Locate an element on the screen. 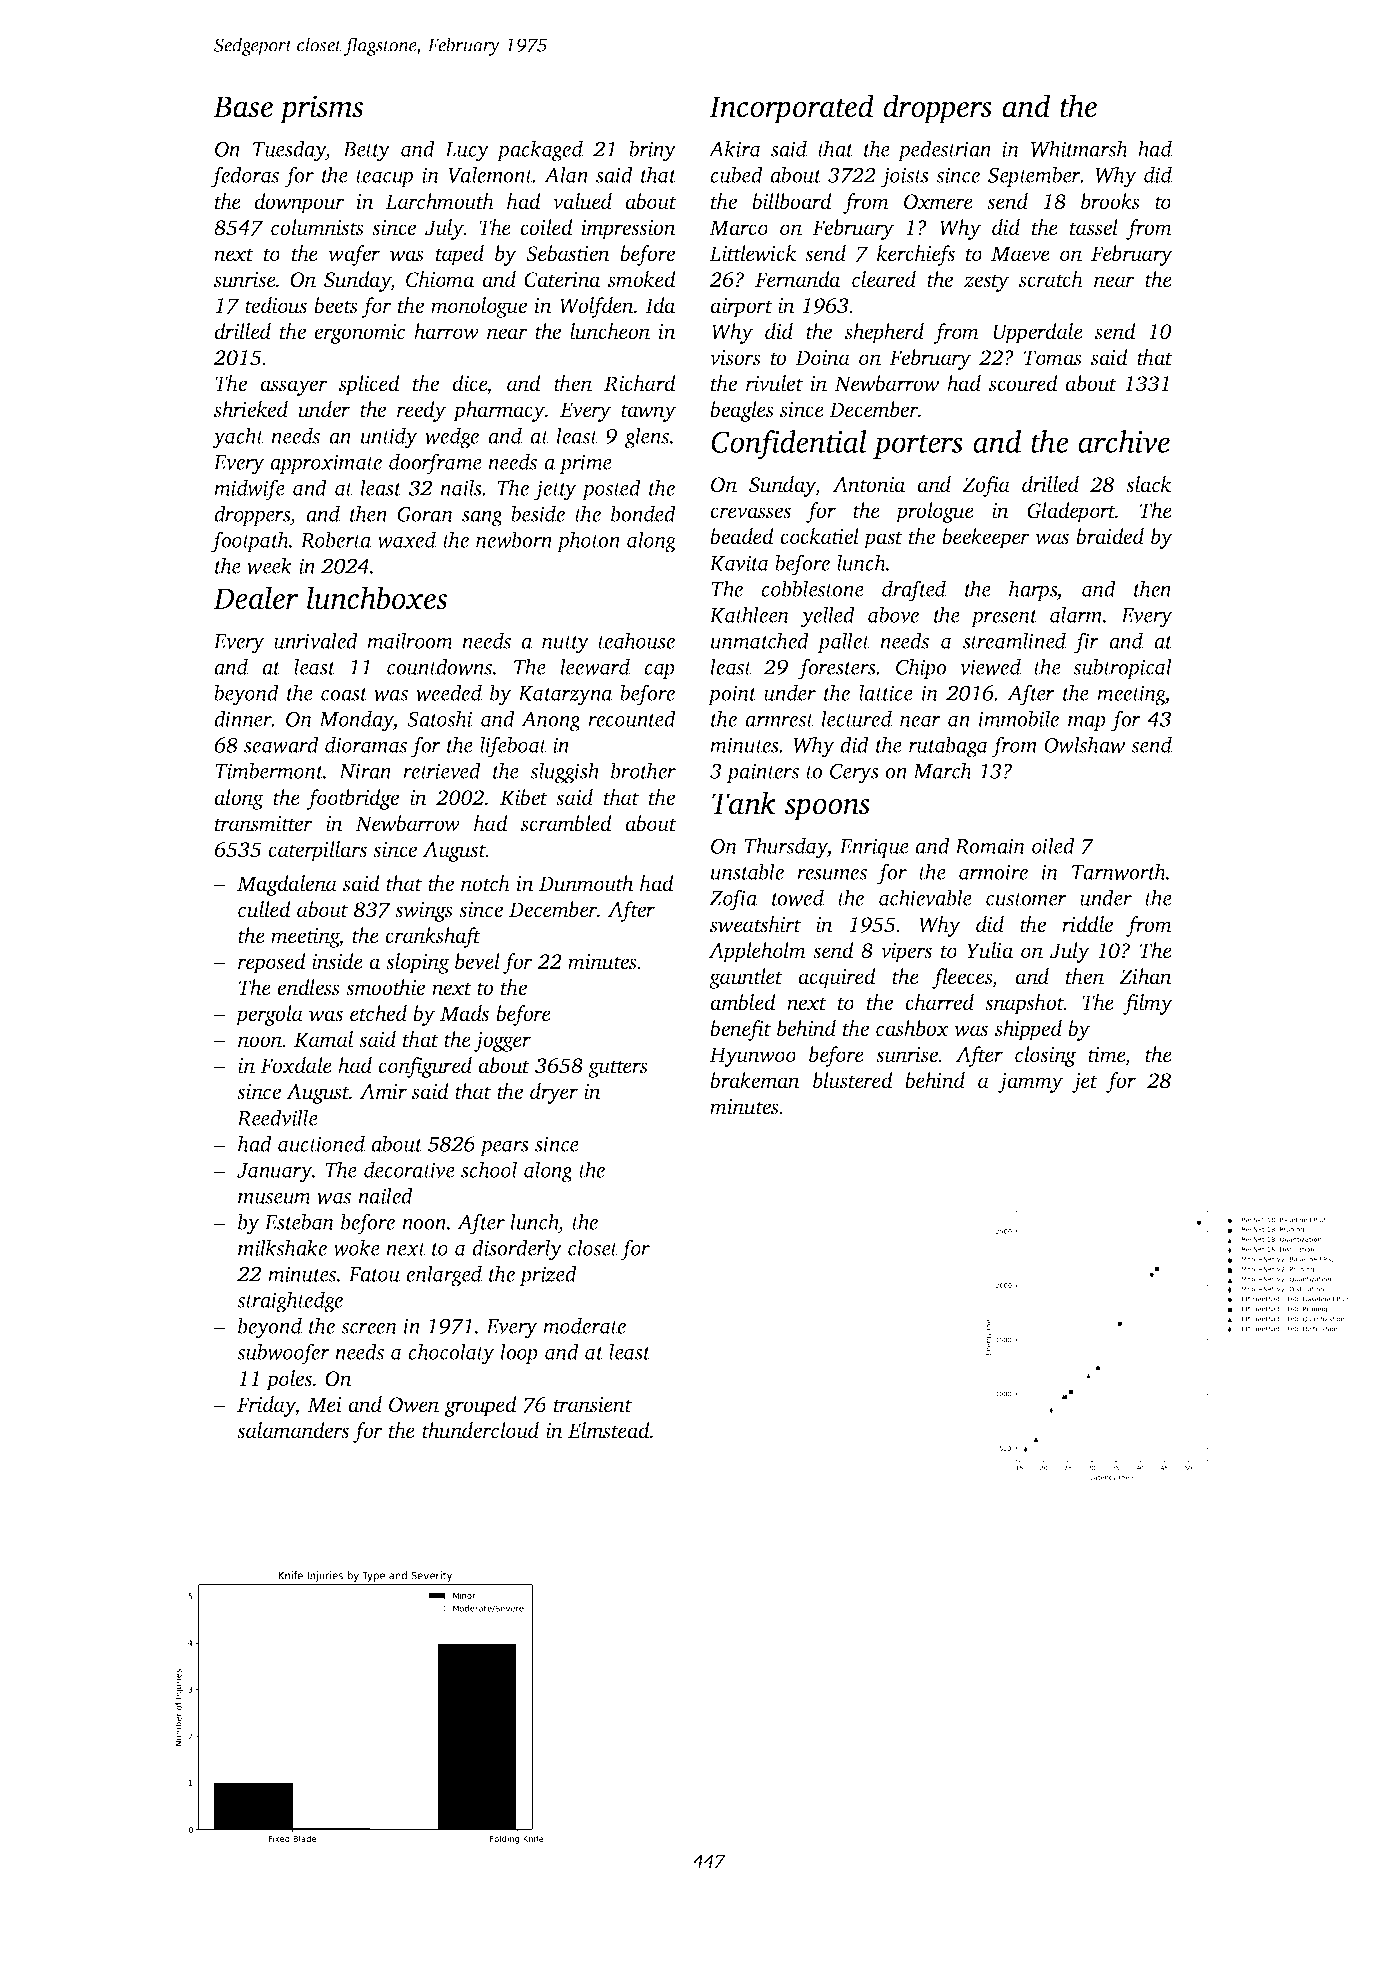 The width and height of the screenshot is (1386, 1969). Elmstead is located at coordinates (609, 1430).
